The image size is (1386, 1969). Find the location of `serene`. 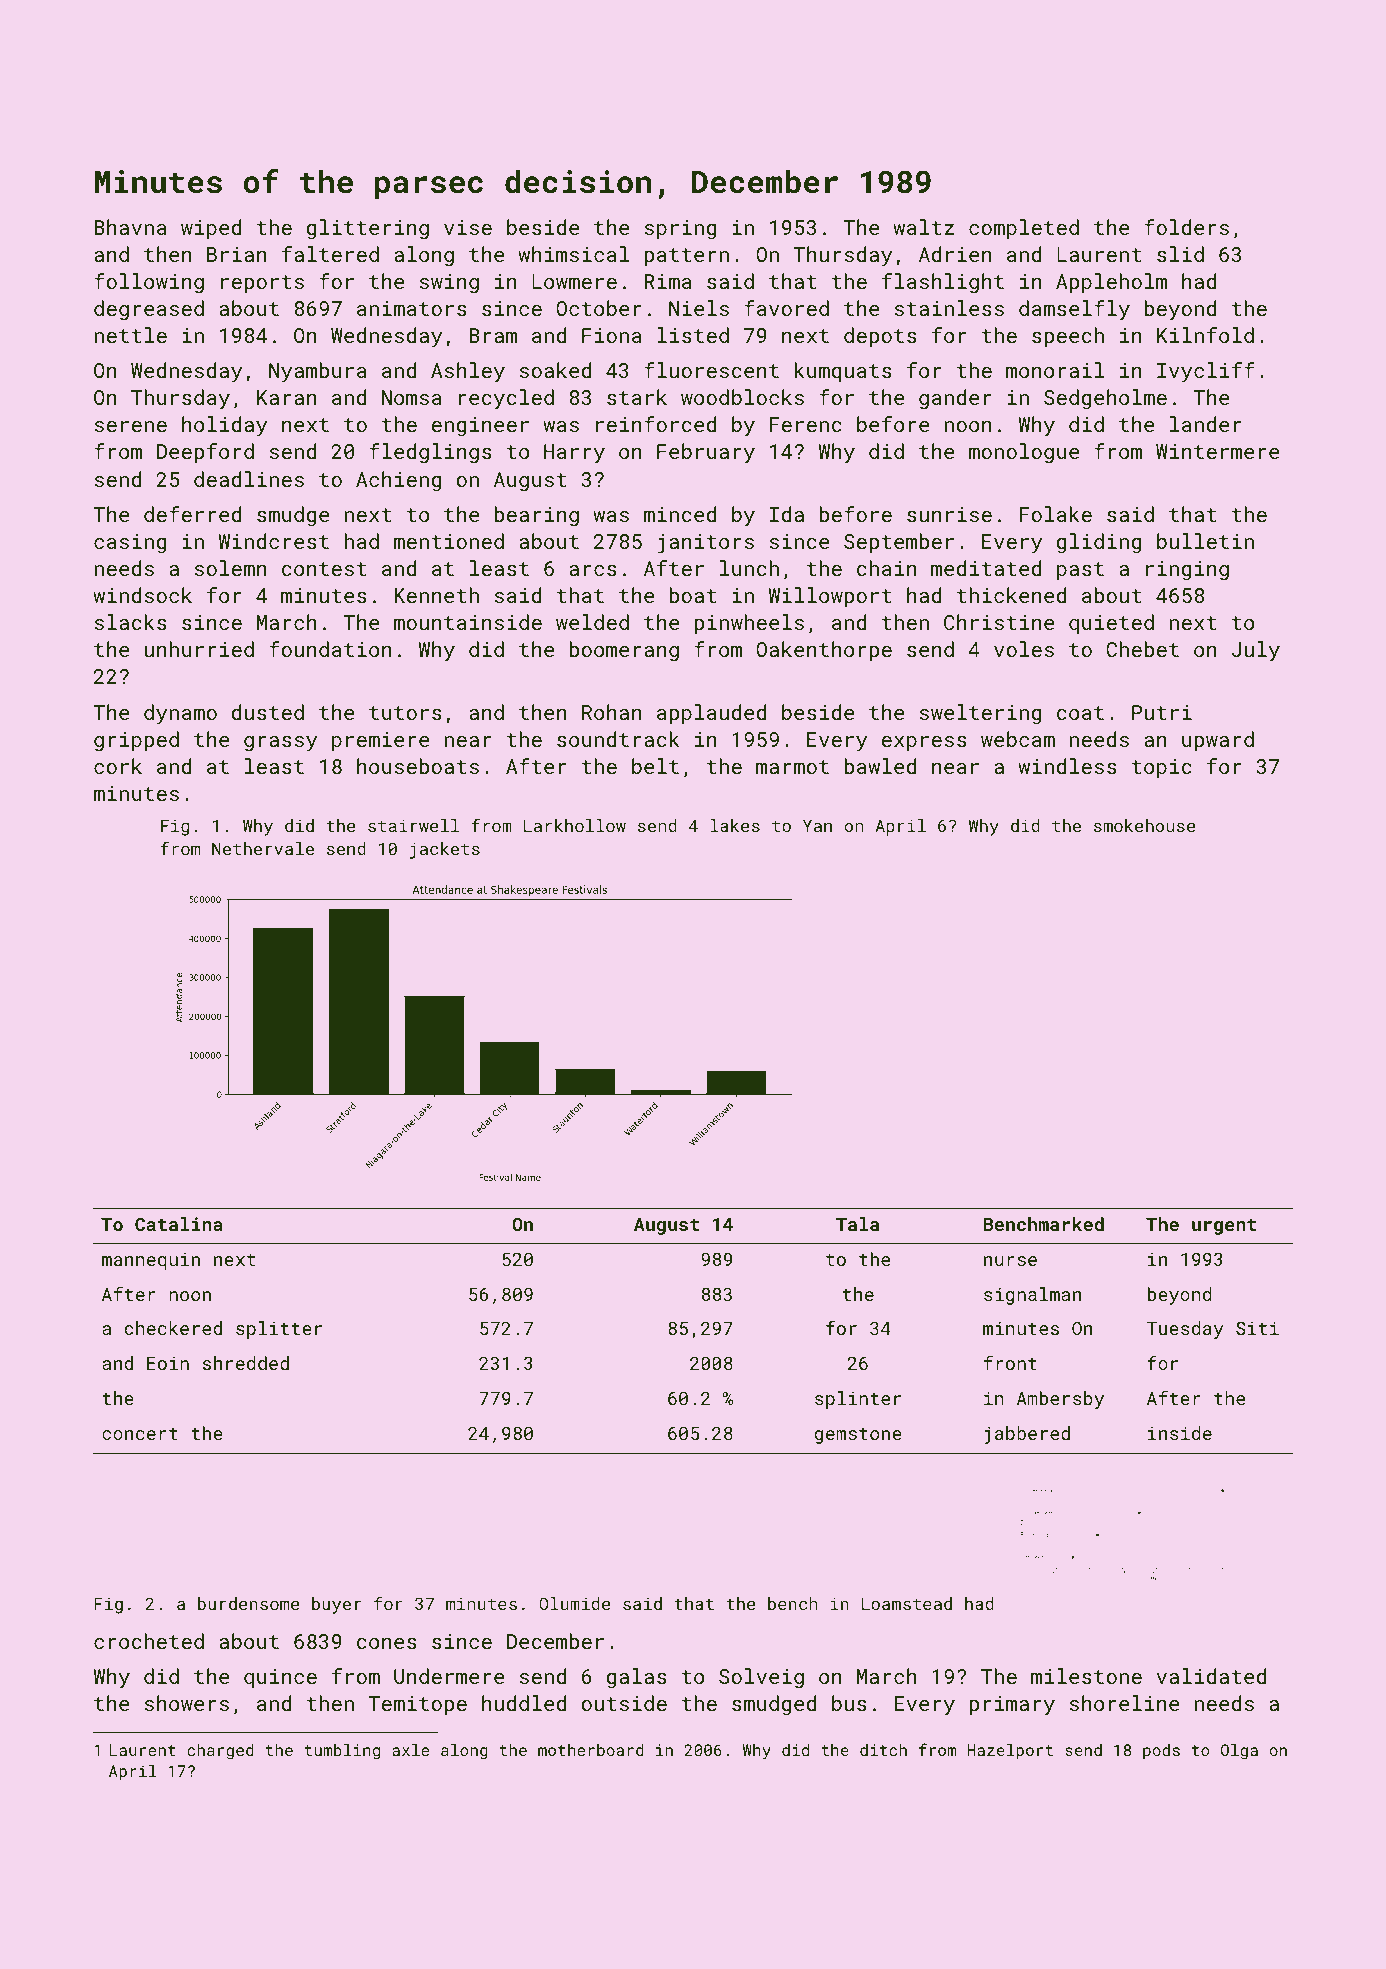

serene is located at coordinates (131, 426).
